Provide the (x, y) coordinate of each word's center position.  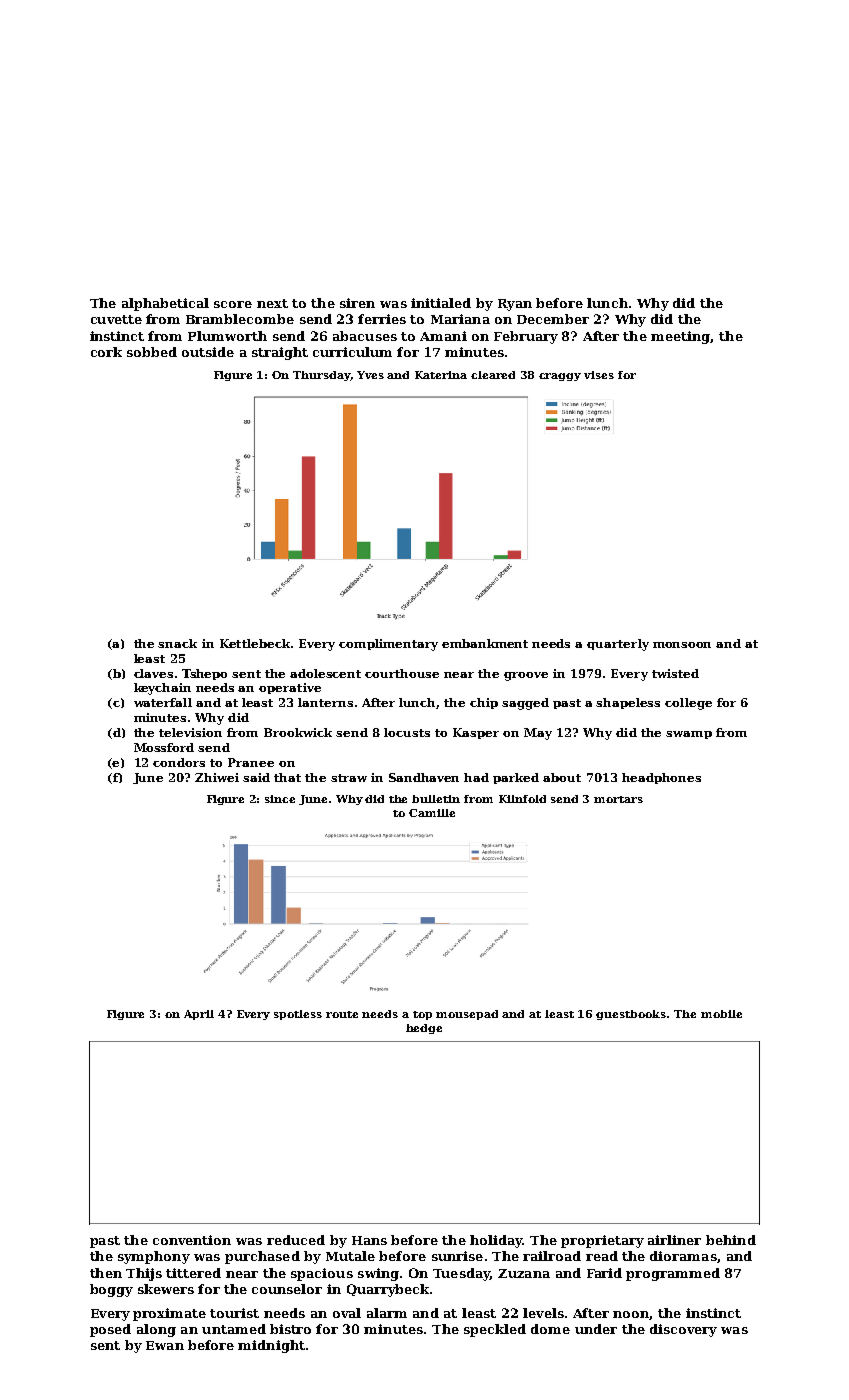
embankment (485, 643)
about (562, 777)
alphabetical (165, 304)
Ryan (515, 305)
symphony (154, 1257)
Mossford (164, 747)
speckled (495, 1330)
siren (357, 303)
